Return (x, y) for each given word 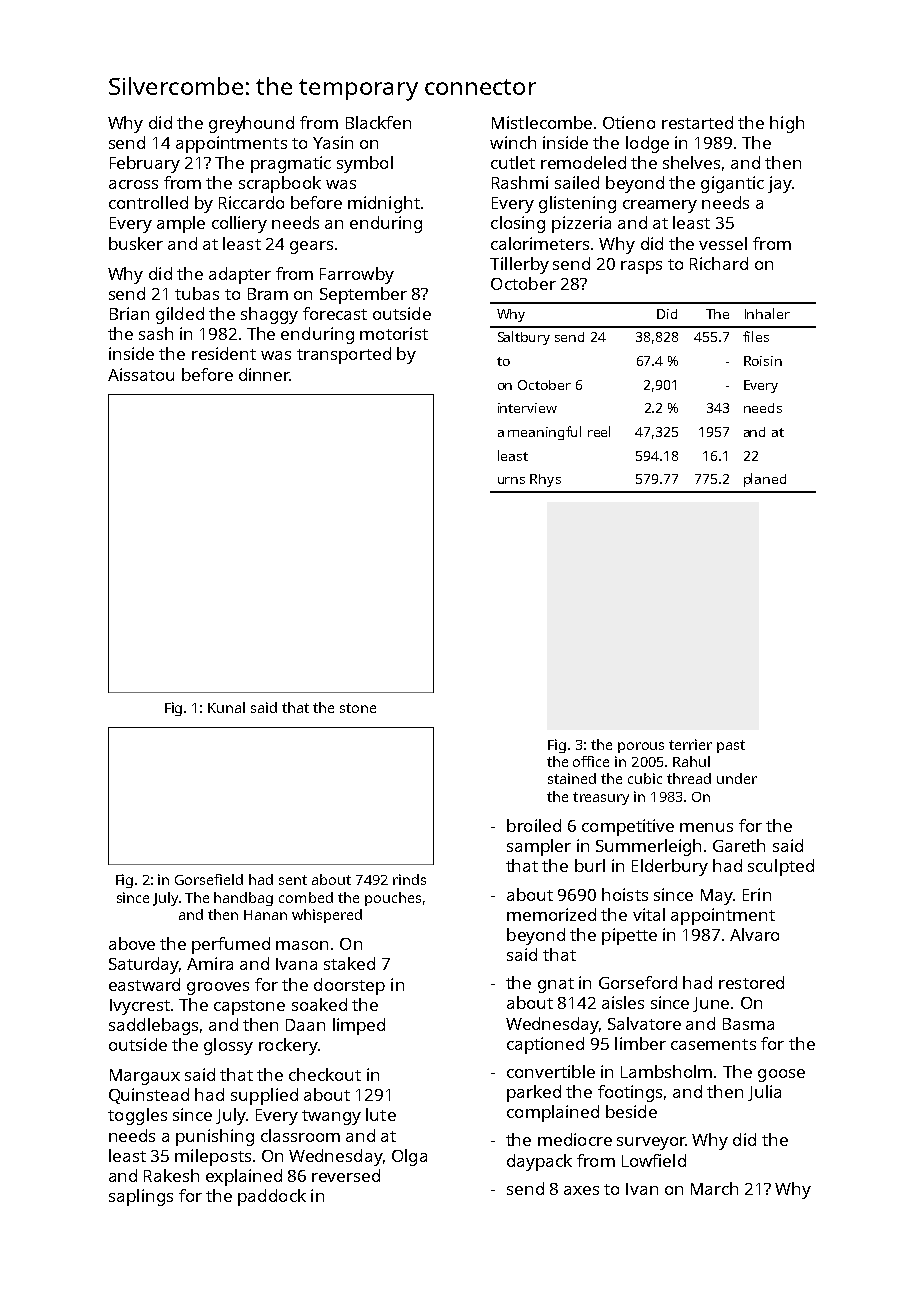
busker (136, 243)
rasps (641, 267)
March (714, 1188)
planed (765, 480)
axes (581, 1190)
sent (293, 880)
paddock (272, 1197)
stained (572, 778)
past (731, 746)
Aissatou (141, 374)
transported (344, 355)
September (363, 295)
